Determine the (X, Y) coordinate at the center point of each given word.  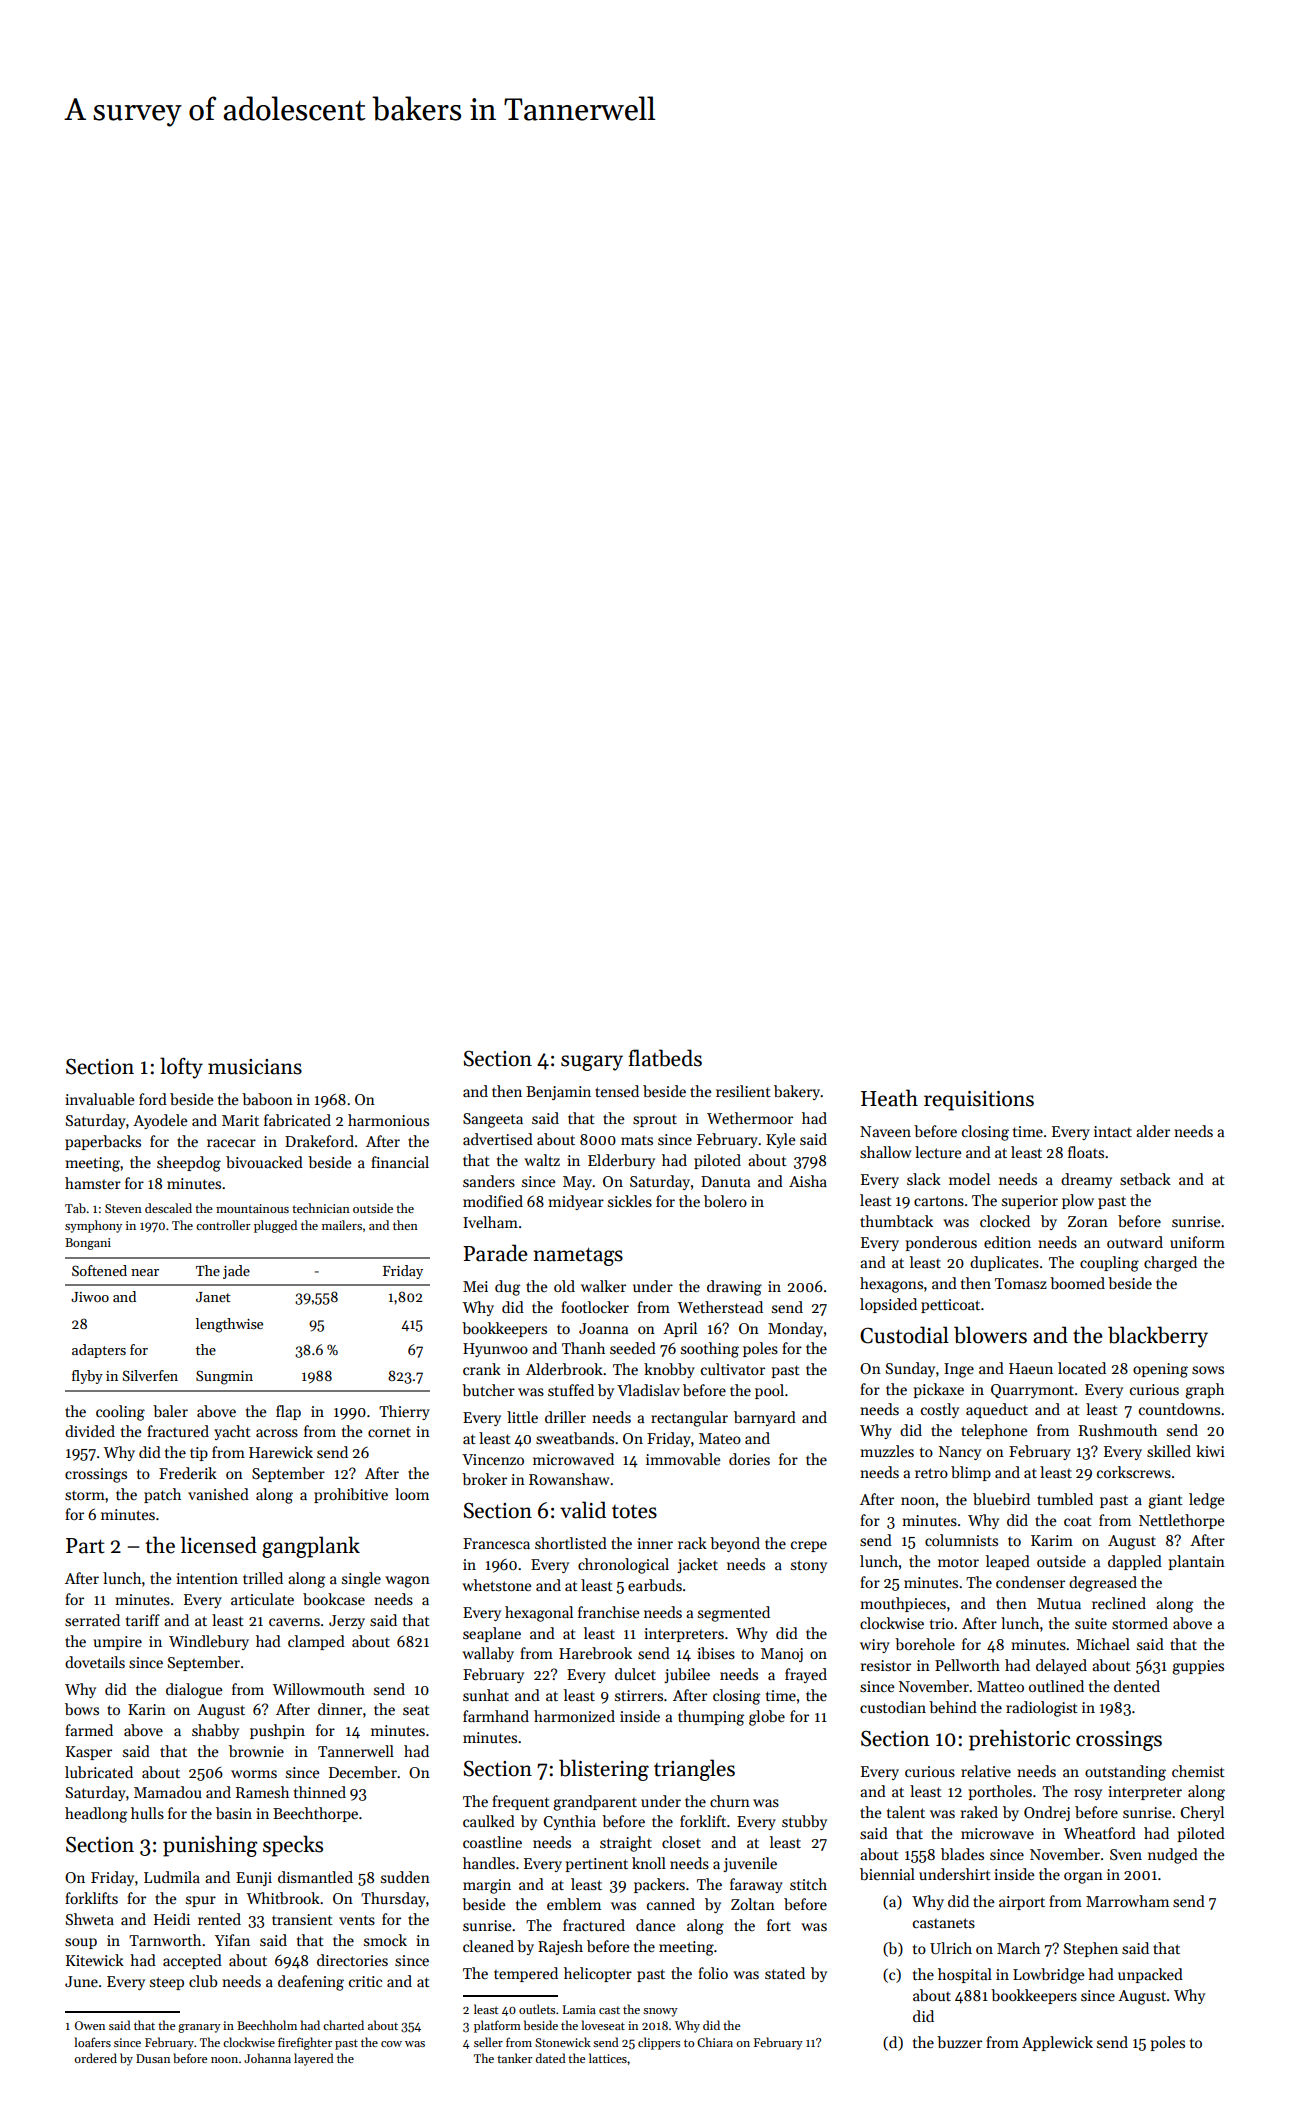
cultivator (733, 1369)
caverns (294, 1622)
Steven (123, 1208)
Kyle (781, 1140)
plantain (1196, 1562)
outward (1135, 1242)
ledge (1207, 1501)
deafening (311, 1983)
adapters (99, 1351)
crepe (809, 1546)
